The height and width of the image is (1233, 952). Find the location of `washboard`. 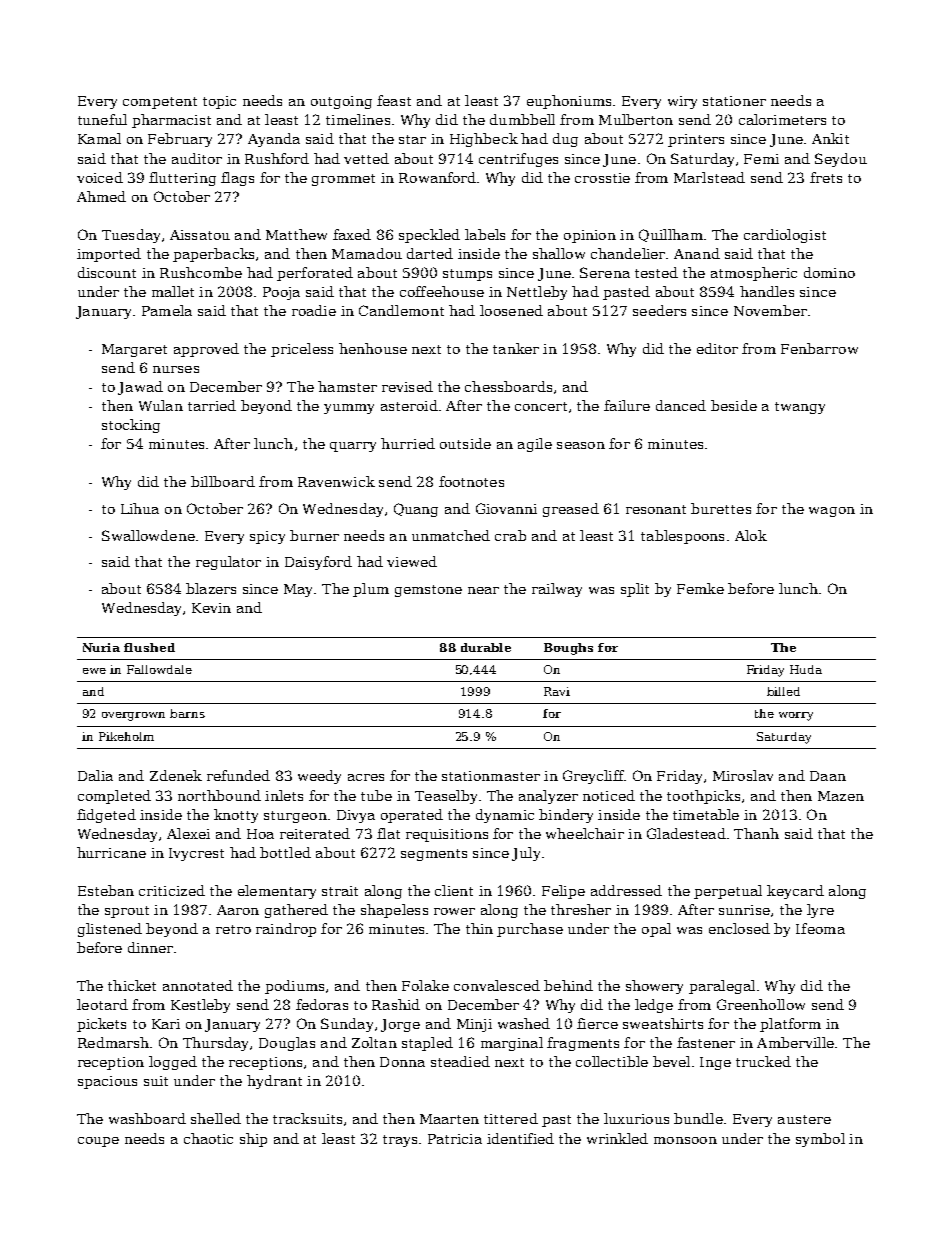

washboard is located at coordinates (147, 1118).
